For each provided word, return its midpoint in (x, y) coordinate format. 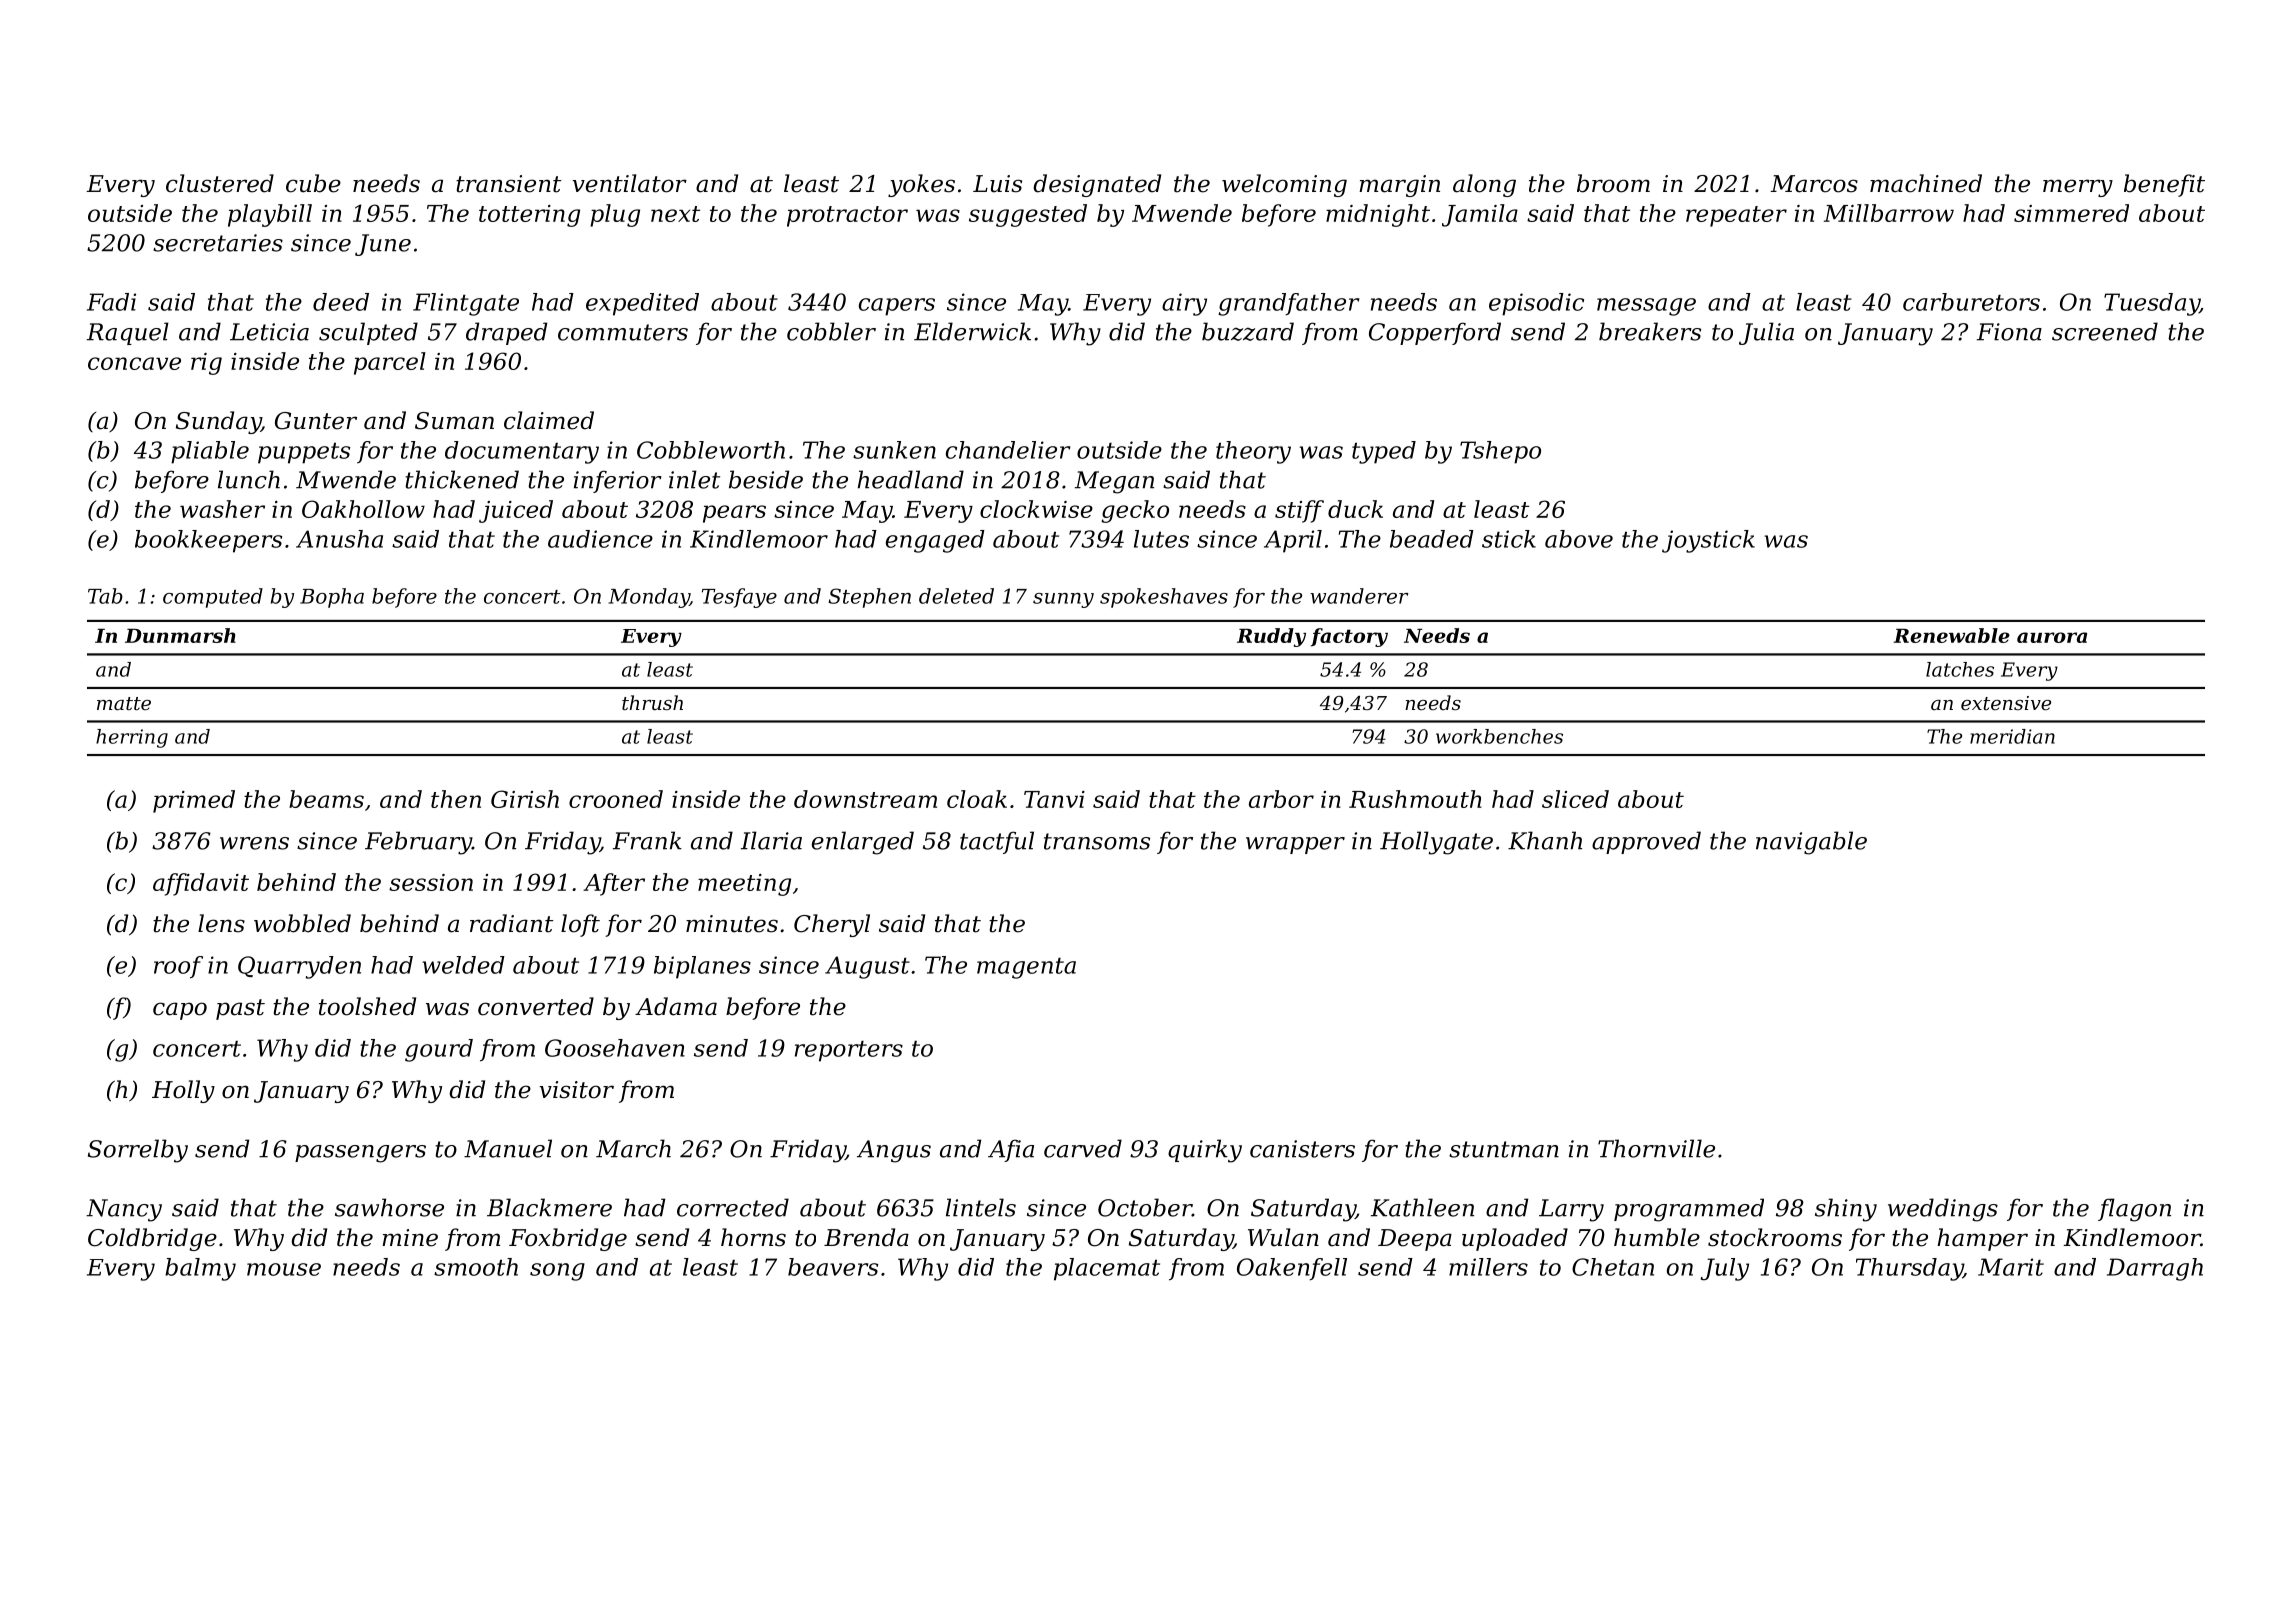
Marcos (1814, 184)
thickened (462, 479)
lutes (1161, 539)
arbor (1281, 799)
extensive (2006, 703)
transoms (1097, 841)
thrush (652, 702)
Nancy (124, 1210)
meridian (2012, 736)
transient (508, 184)
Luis (997, 184)
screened (2105, 331)
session (431, 882)
